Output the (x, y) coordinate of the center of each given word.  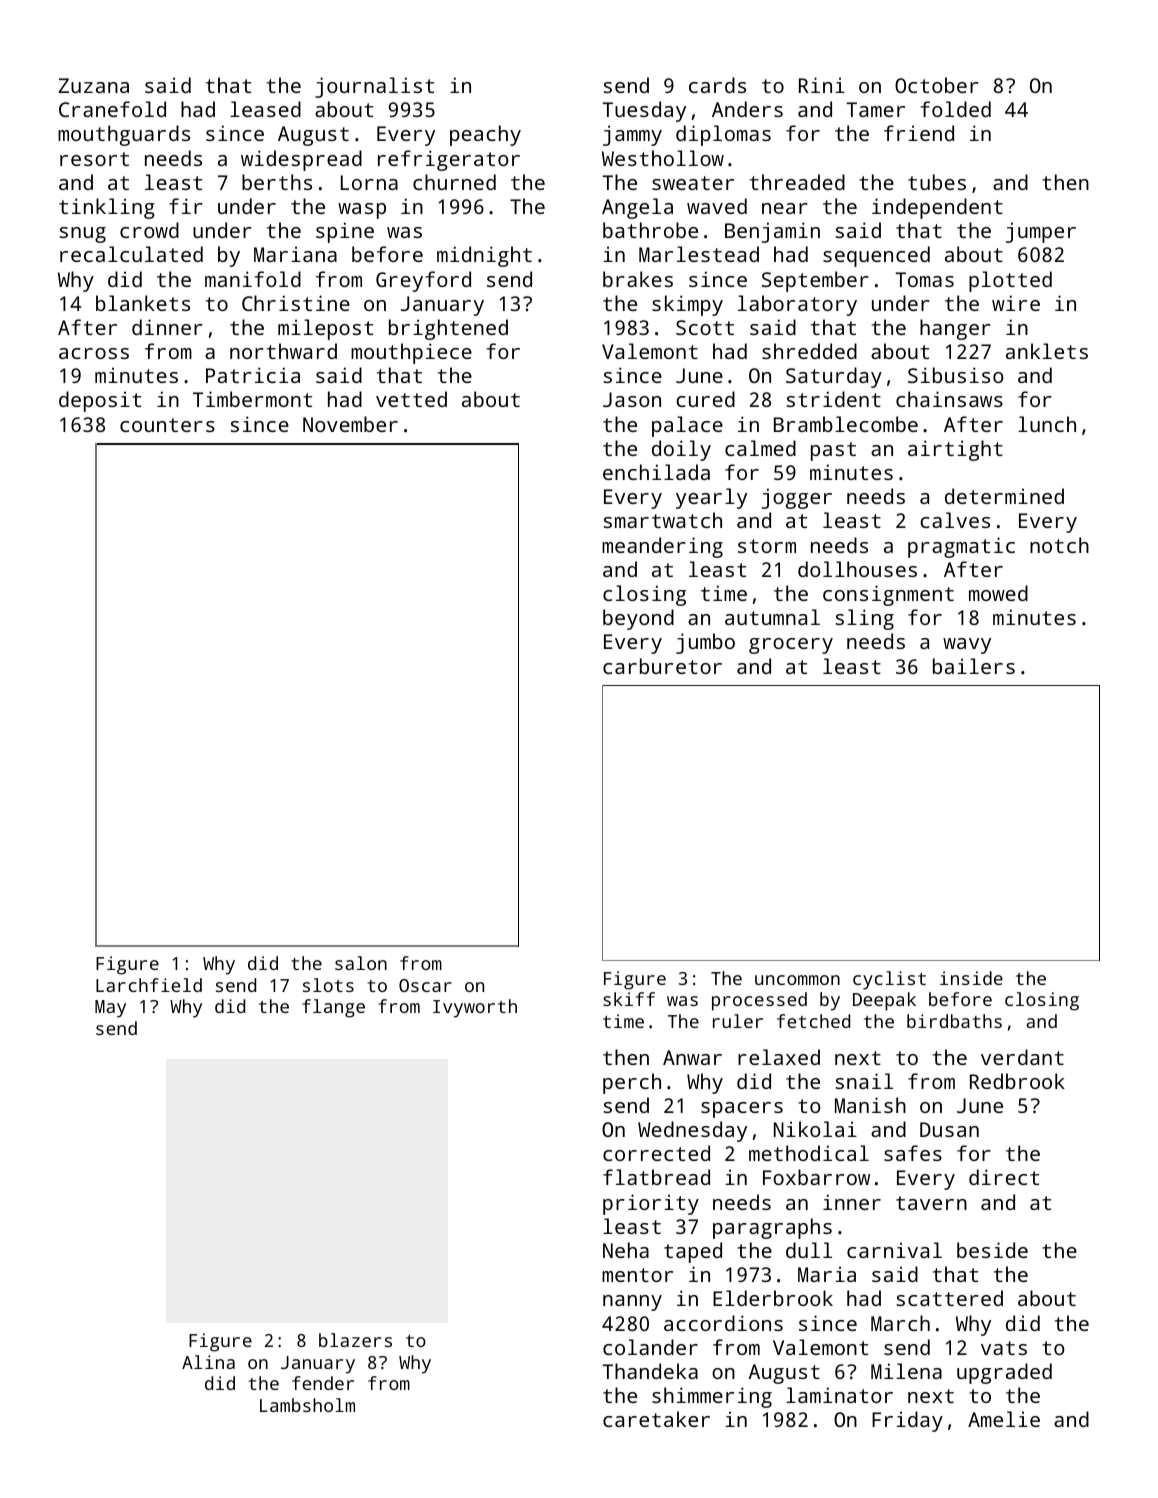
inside (971, 978)
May (110, 1009)
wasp (362, 211)
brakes (638, 279)
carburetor (662, 666)
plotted (1010, 281)
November (350, 424)
